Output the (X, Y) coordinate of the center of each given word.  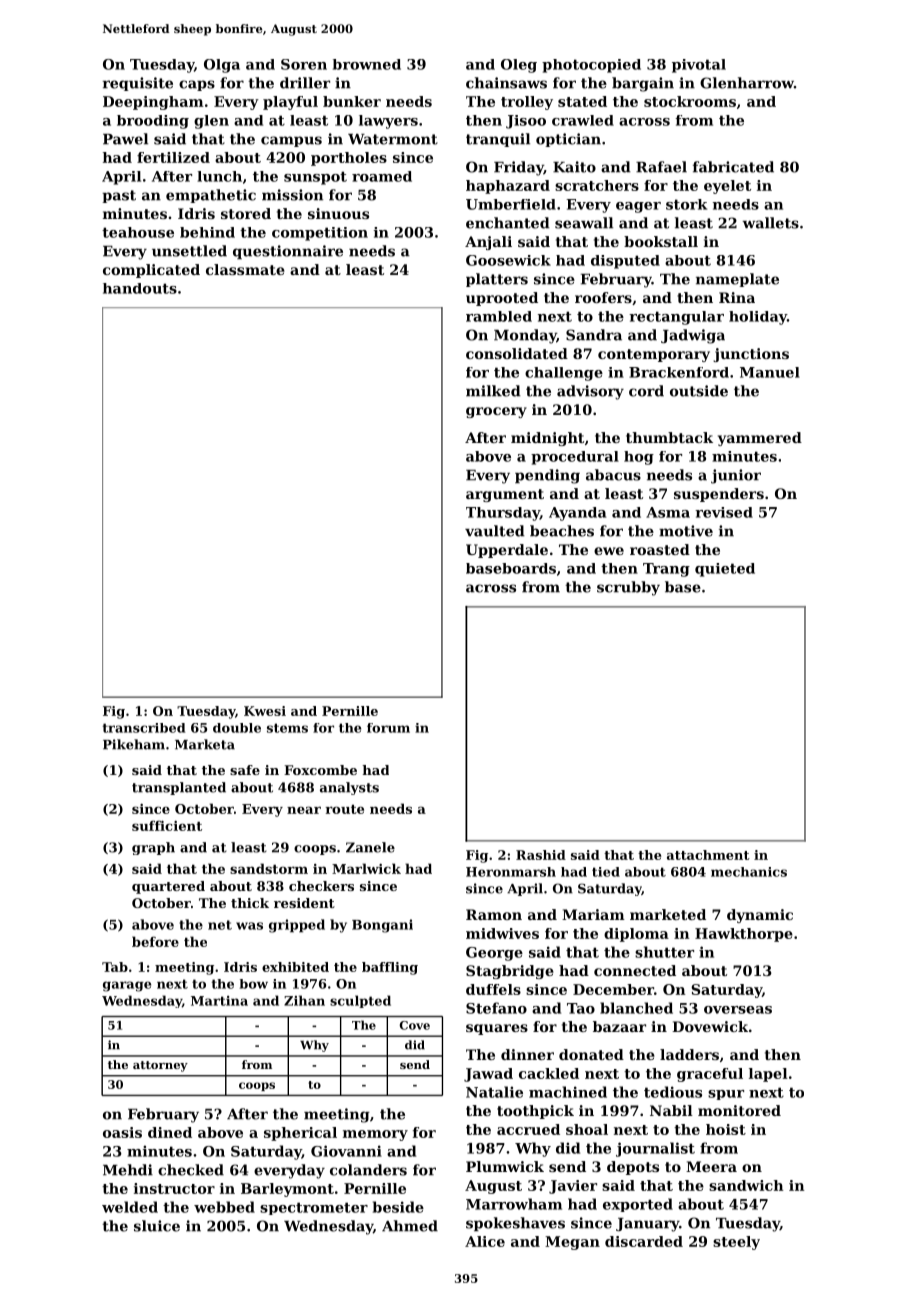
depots (633, 1168)
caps (197, 85)
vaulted (495, 531)
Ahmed (410, 1226)
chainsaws (506, 83)
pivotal (699, 66)
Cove (415, 1025)
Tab (115, 967)
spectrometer (314, 1208)
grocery (496, 412)
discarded (644, 1241)
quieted (725, 570)
